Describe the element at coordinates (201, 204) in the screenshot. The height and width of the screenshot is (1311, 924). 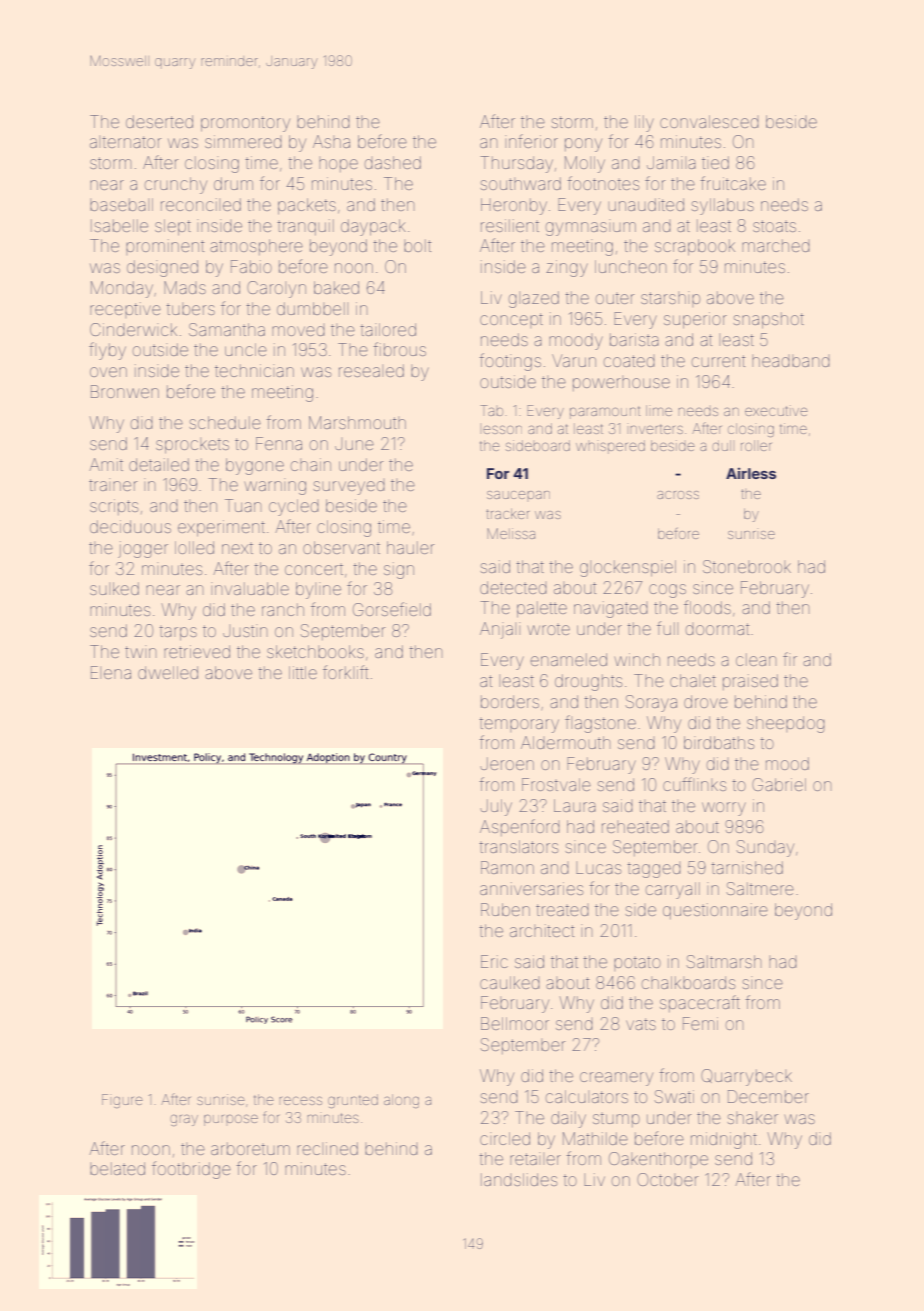
I see `reconciled` at that location.
